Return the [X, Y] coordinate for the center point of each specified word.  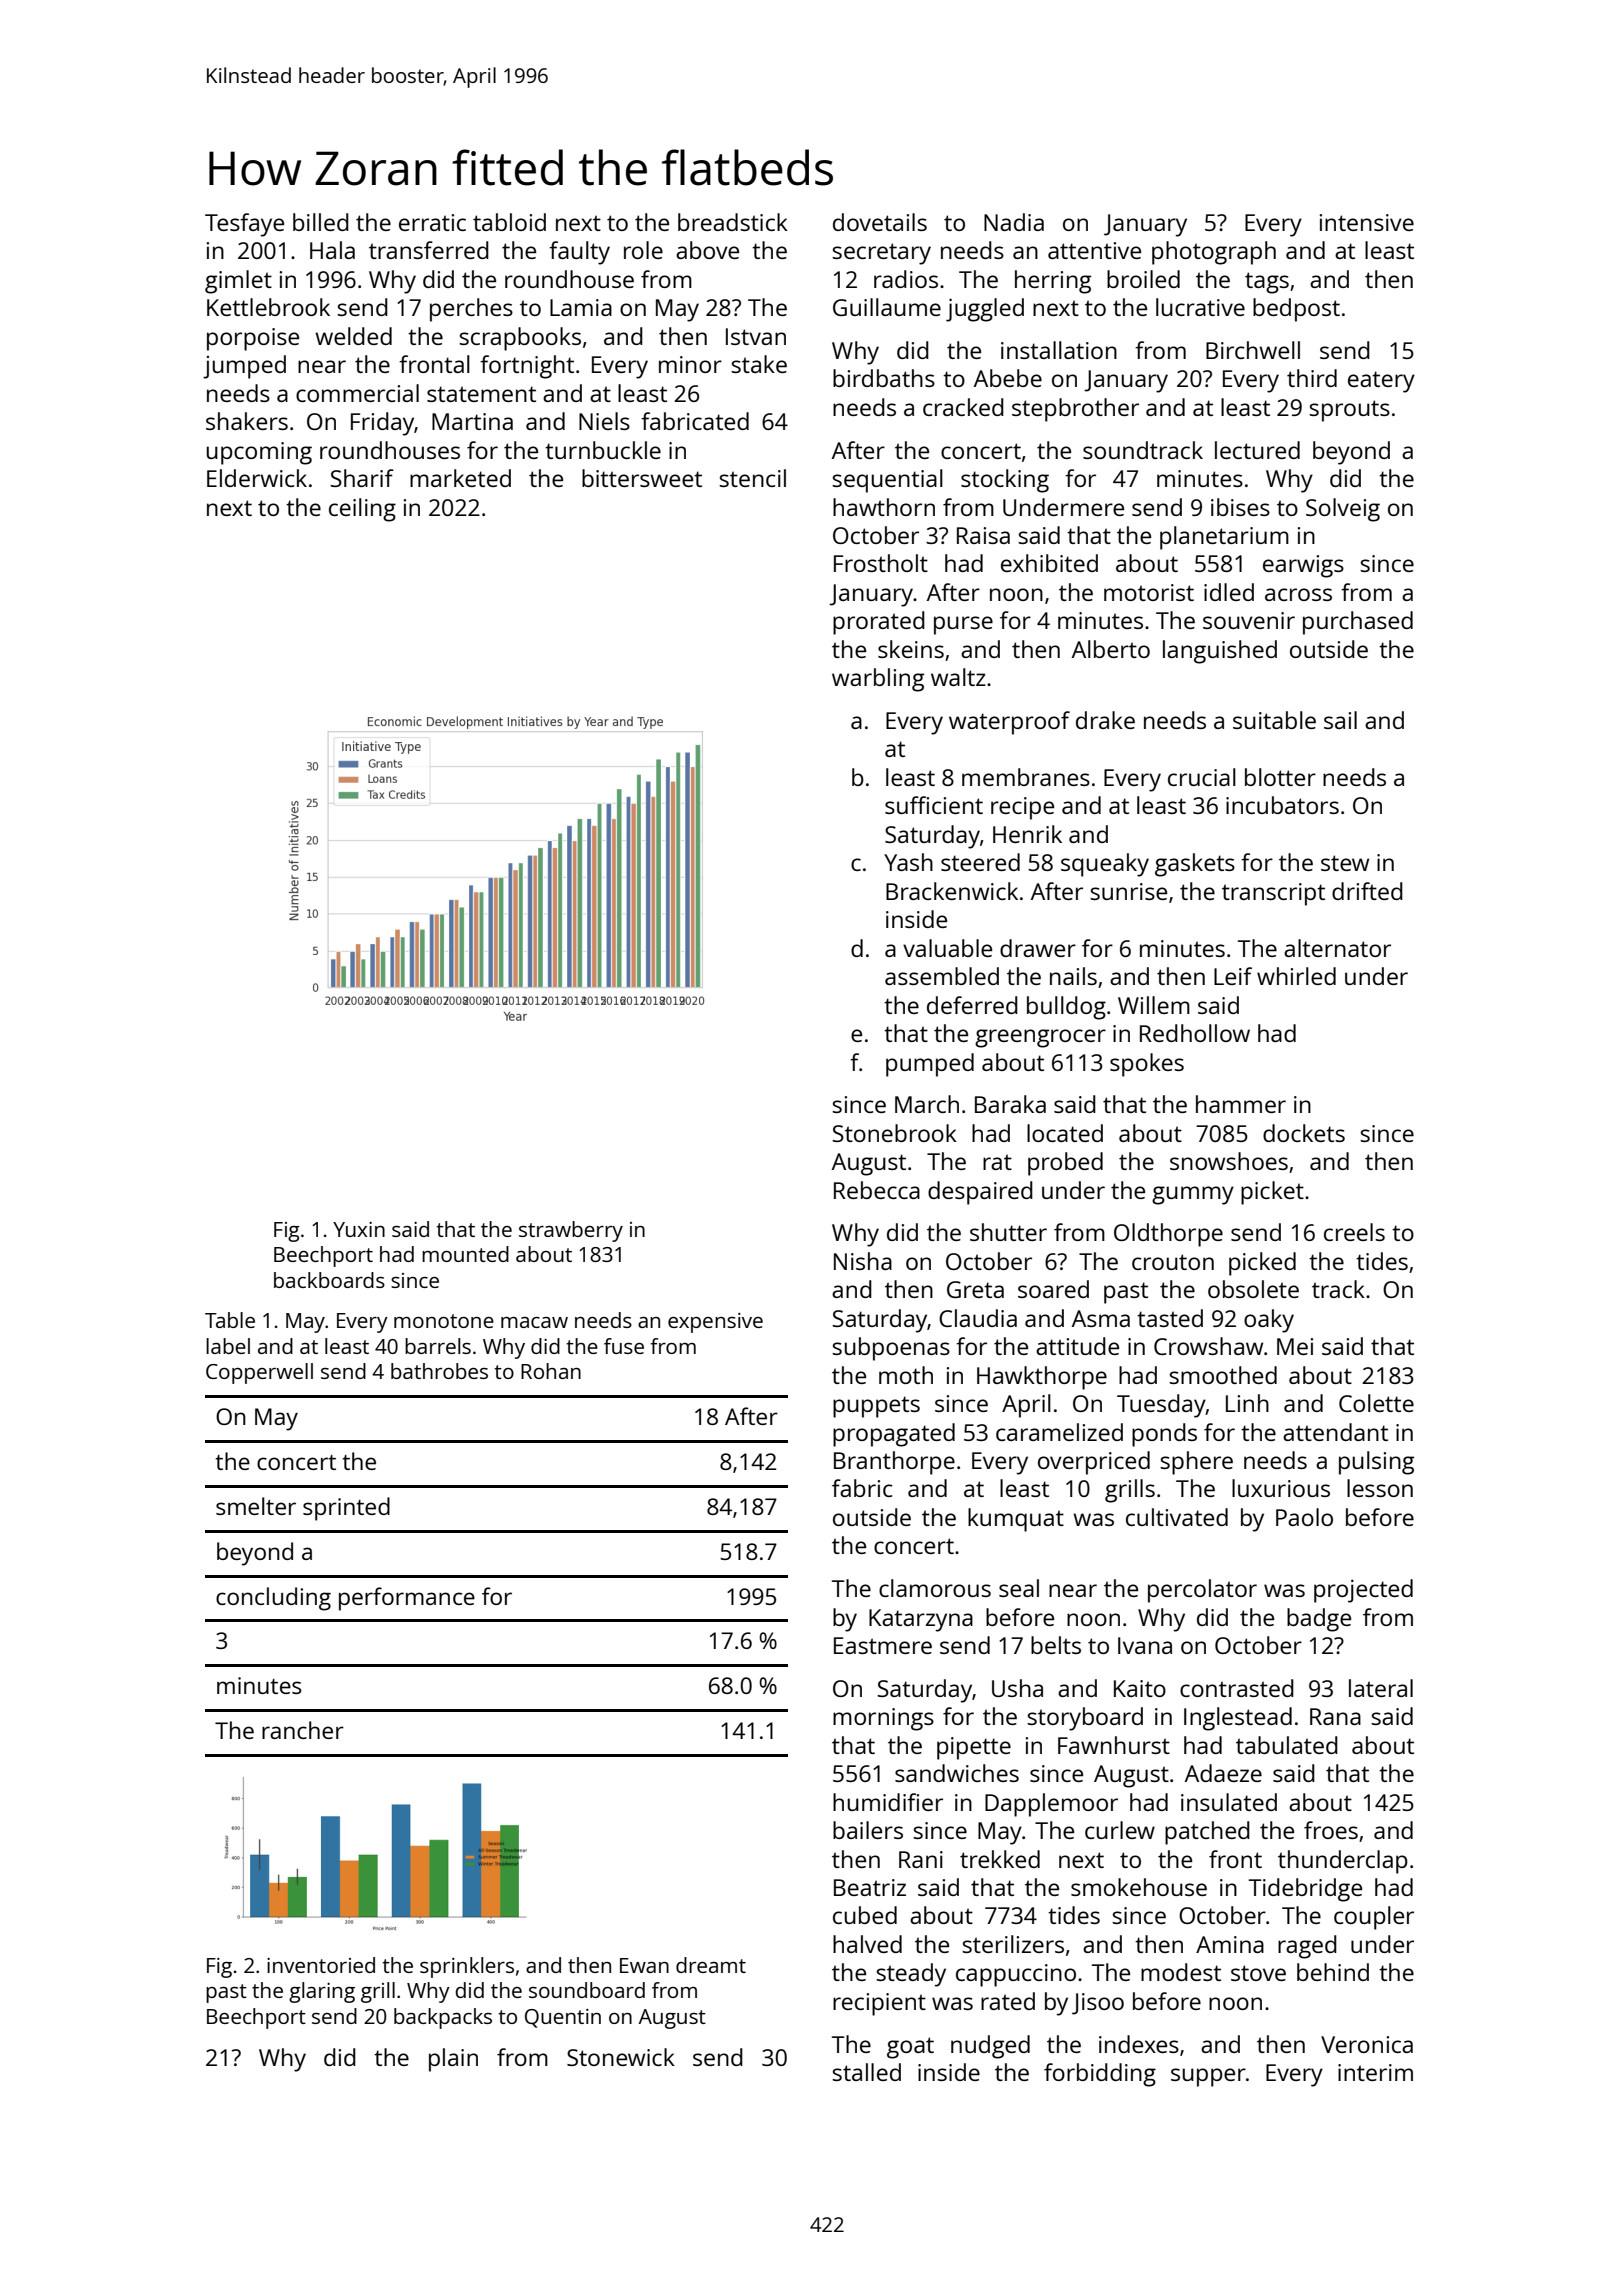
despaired [980, 1193]
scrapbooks [520, 339]
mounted [465, 1254]
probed [1065, 1164]
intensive [1367, 222]
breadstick [733, 222]
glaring [322, 1992]
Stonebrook [895, 1133]
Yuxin [359, 1229]
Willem [1154, 1005]
